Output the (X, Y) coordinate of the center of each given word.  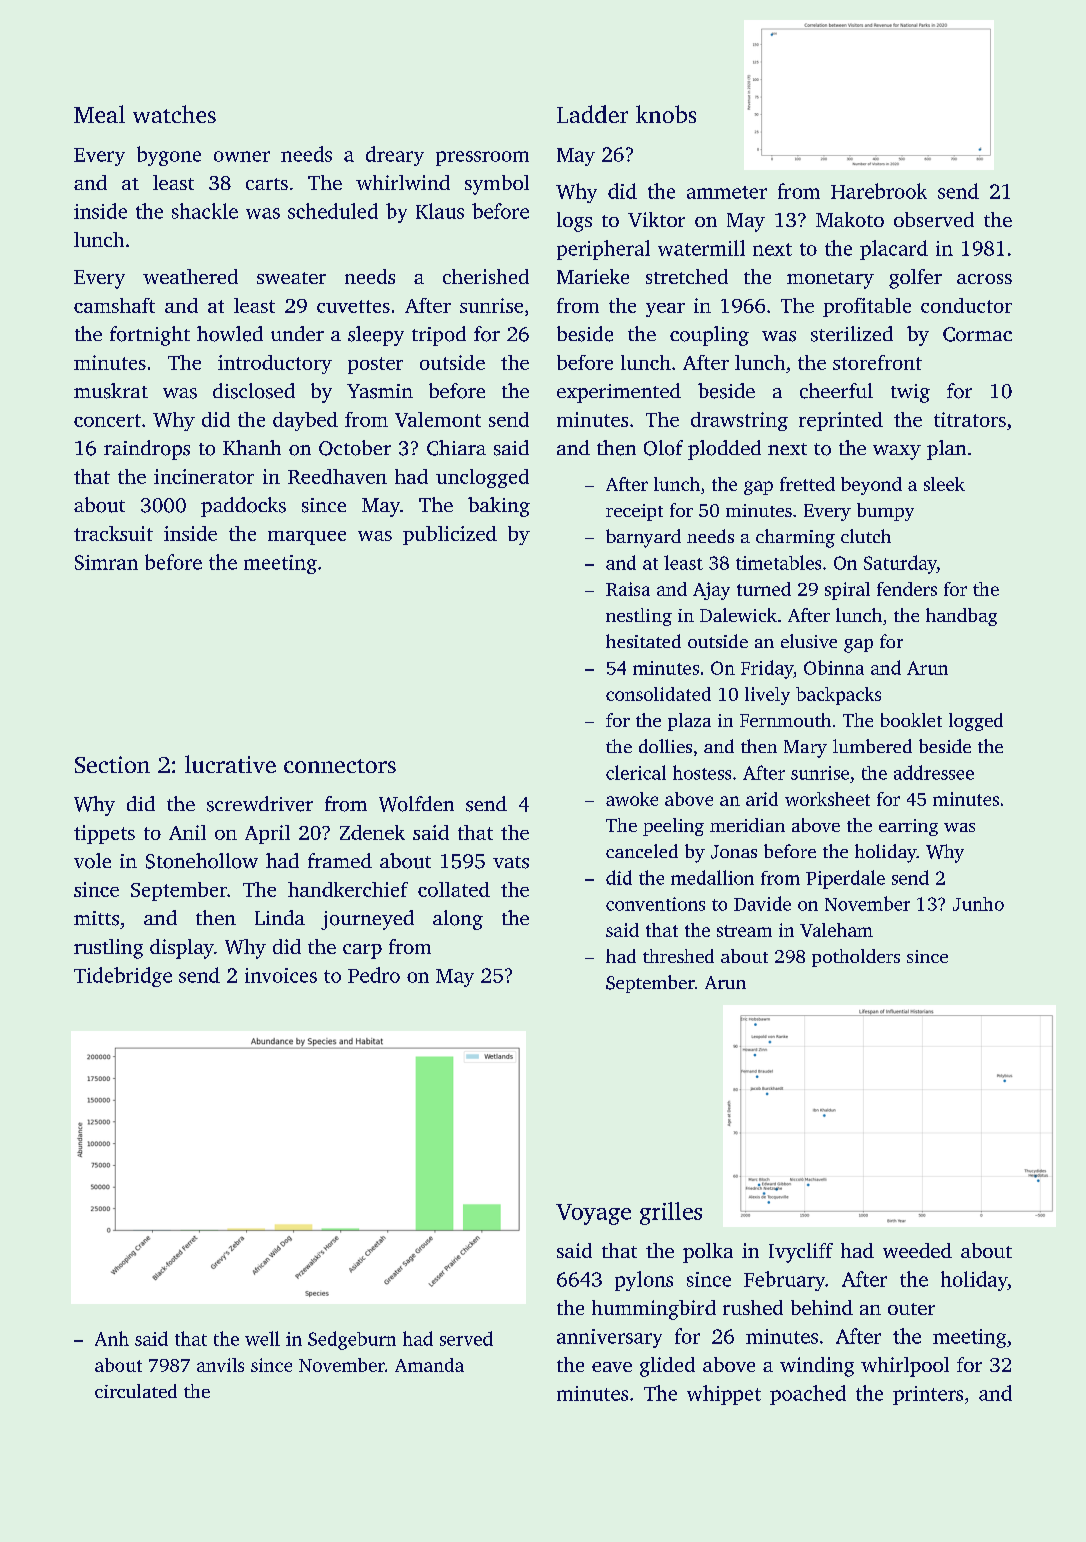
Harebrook (879, 191)
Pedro (374, 975)
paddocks (243, 507)
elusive (809, 641)
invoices (281, 975)
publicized (450, 535)
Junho (978, 904)
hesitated (643, 641)
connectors (340, 766)
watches (174, 114)
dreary (395, 156)
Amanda (429, 1365)
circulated (136, 1391)
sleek (944, 484)
